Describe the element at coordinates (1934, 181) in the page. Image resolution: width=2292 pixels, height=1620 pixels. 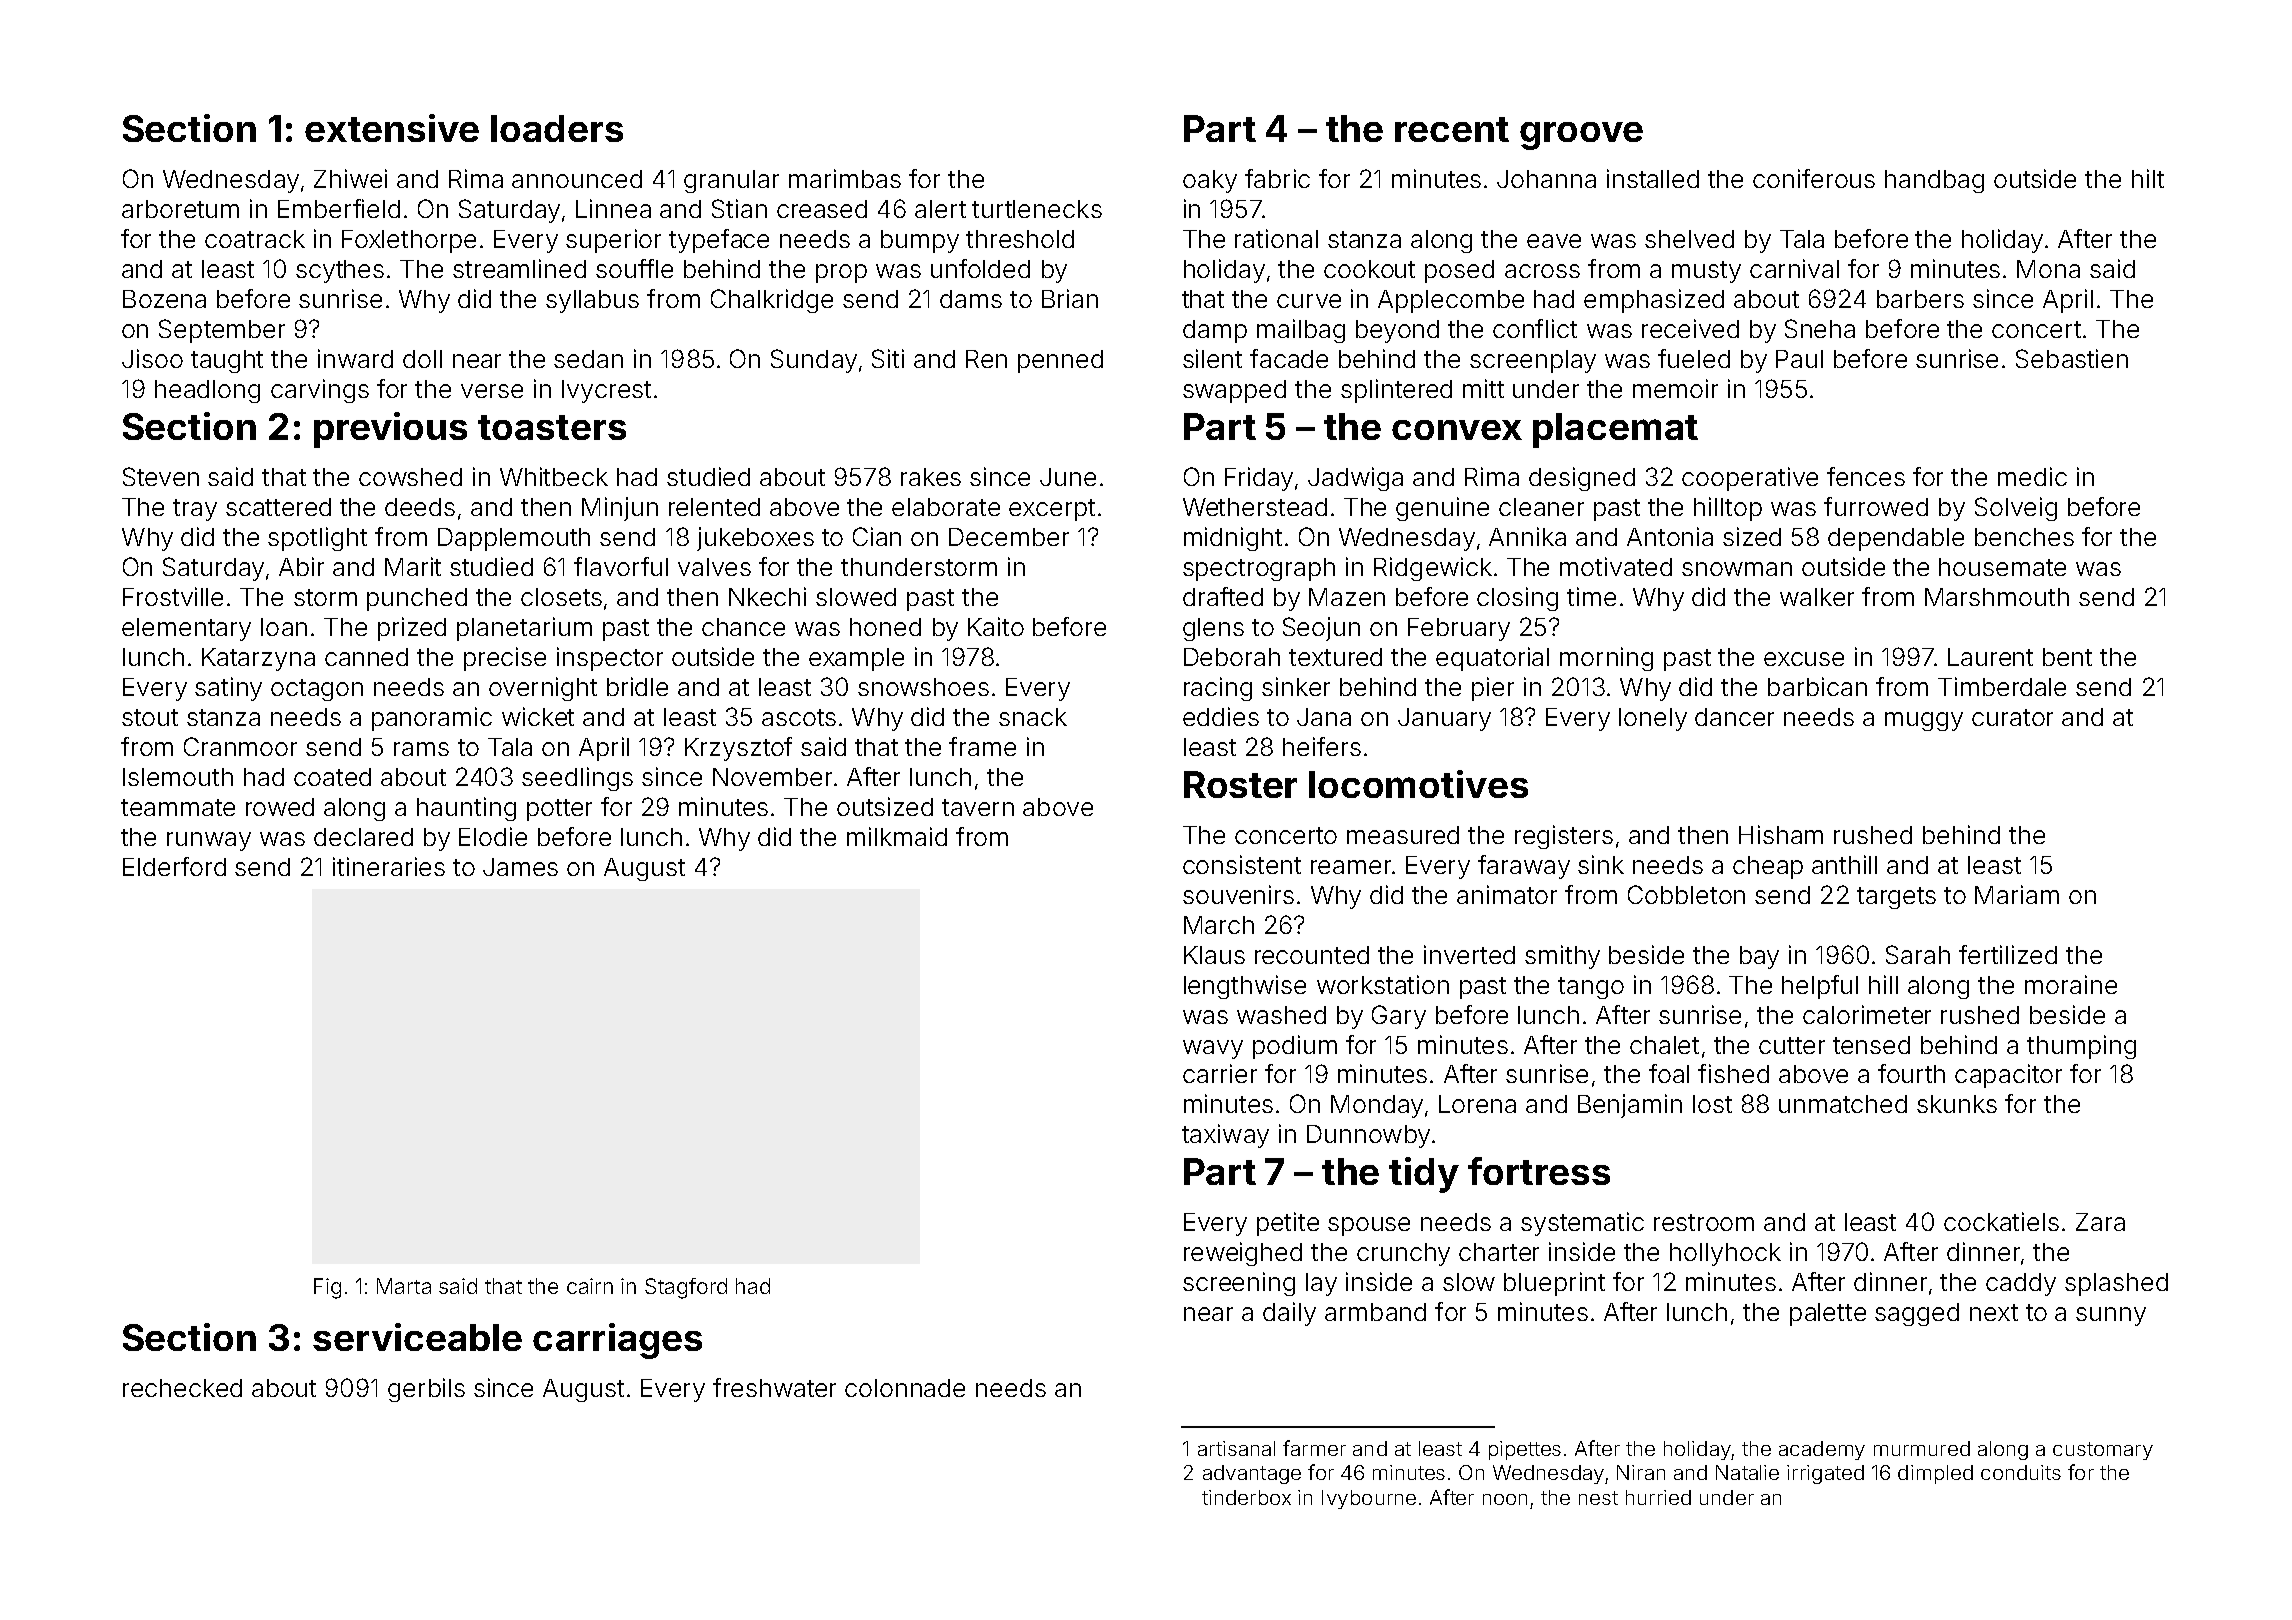
I see `handbag` at that location.
